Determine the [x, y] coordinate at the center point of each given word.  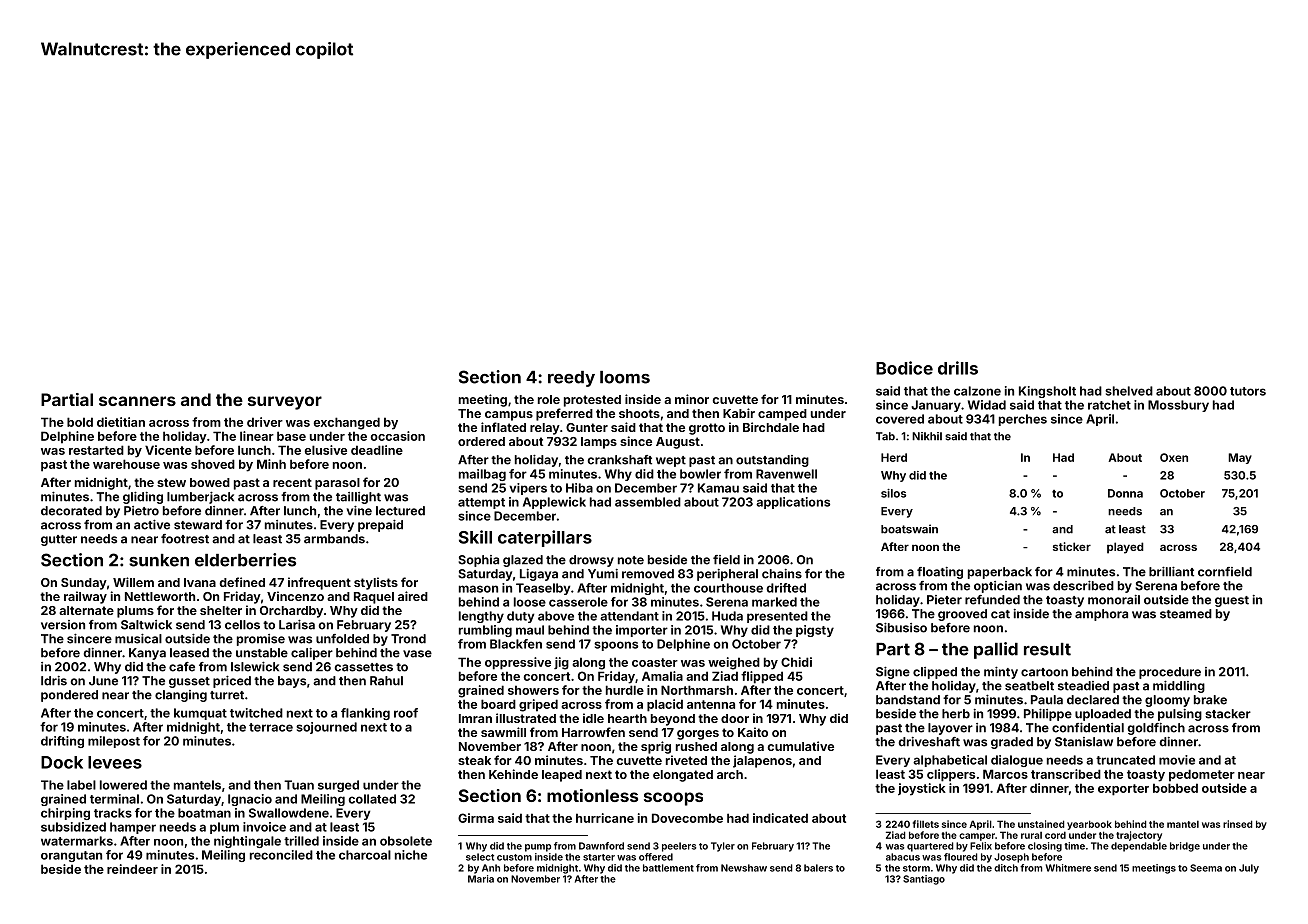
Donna [1125, 493]
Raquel [374, 598]
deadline [377, 450]
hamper [133, 828]
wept [671, 461]
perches [1023, 420]
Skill [475, 537]
